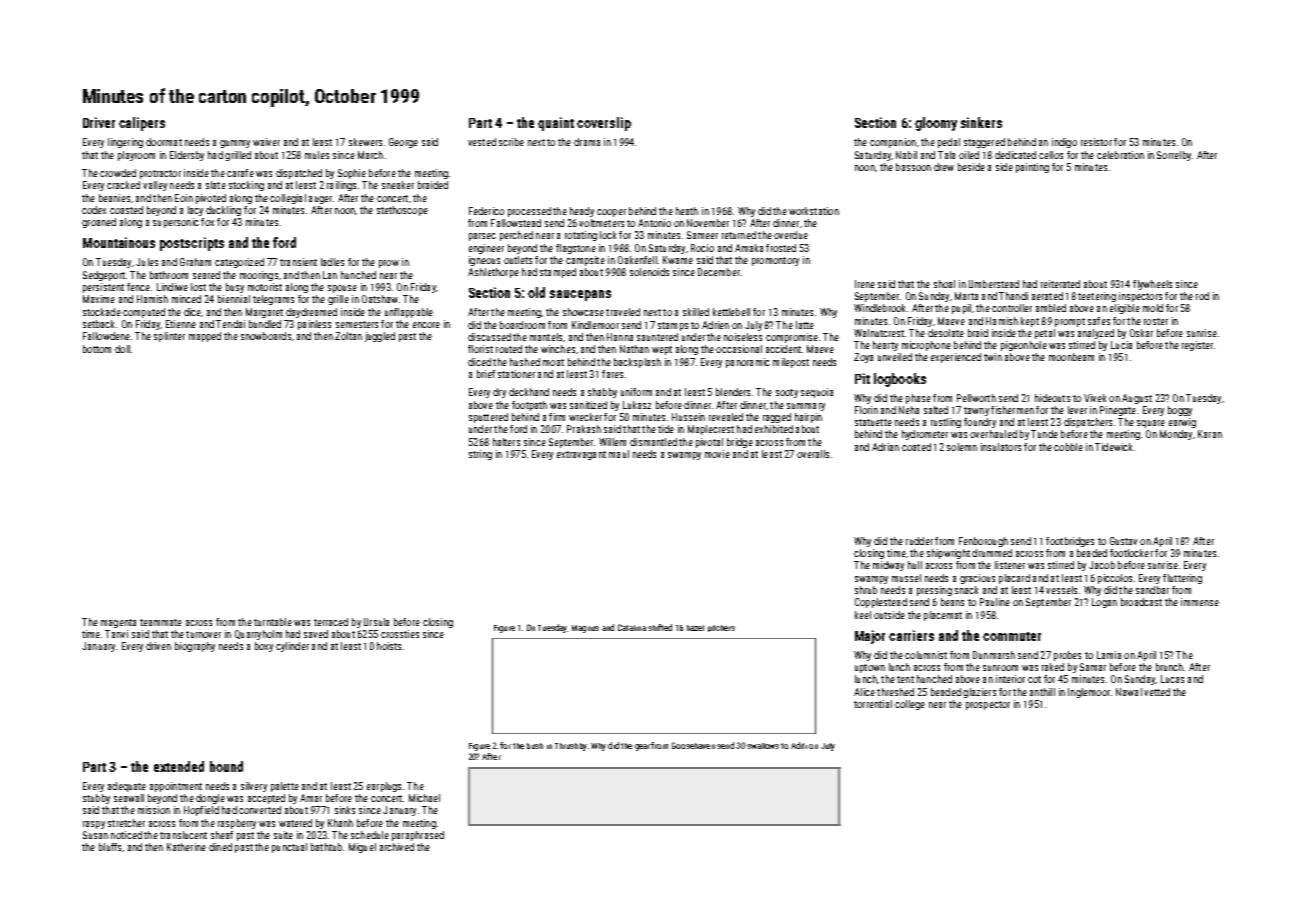 The image size is (1308, 924). What do you see at coordinates (195, 647) in the image?
I see `biography` at bounding box center [195, 647].
